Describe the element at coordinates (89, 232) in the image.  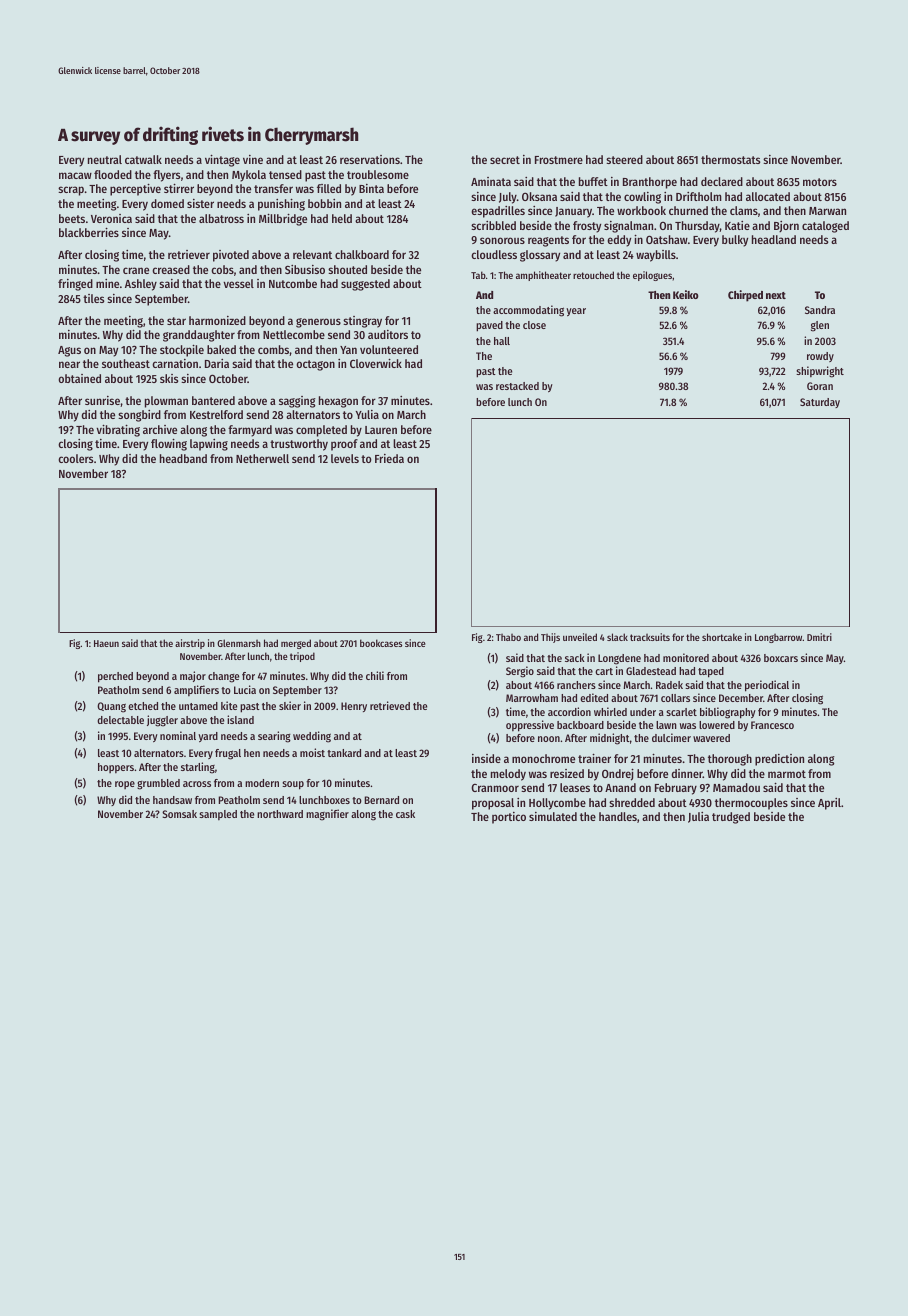
I see `blackberries` at that location.
